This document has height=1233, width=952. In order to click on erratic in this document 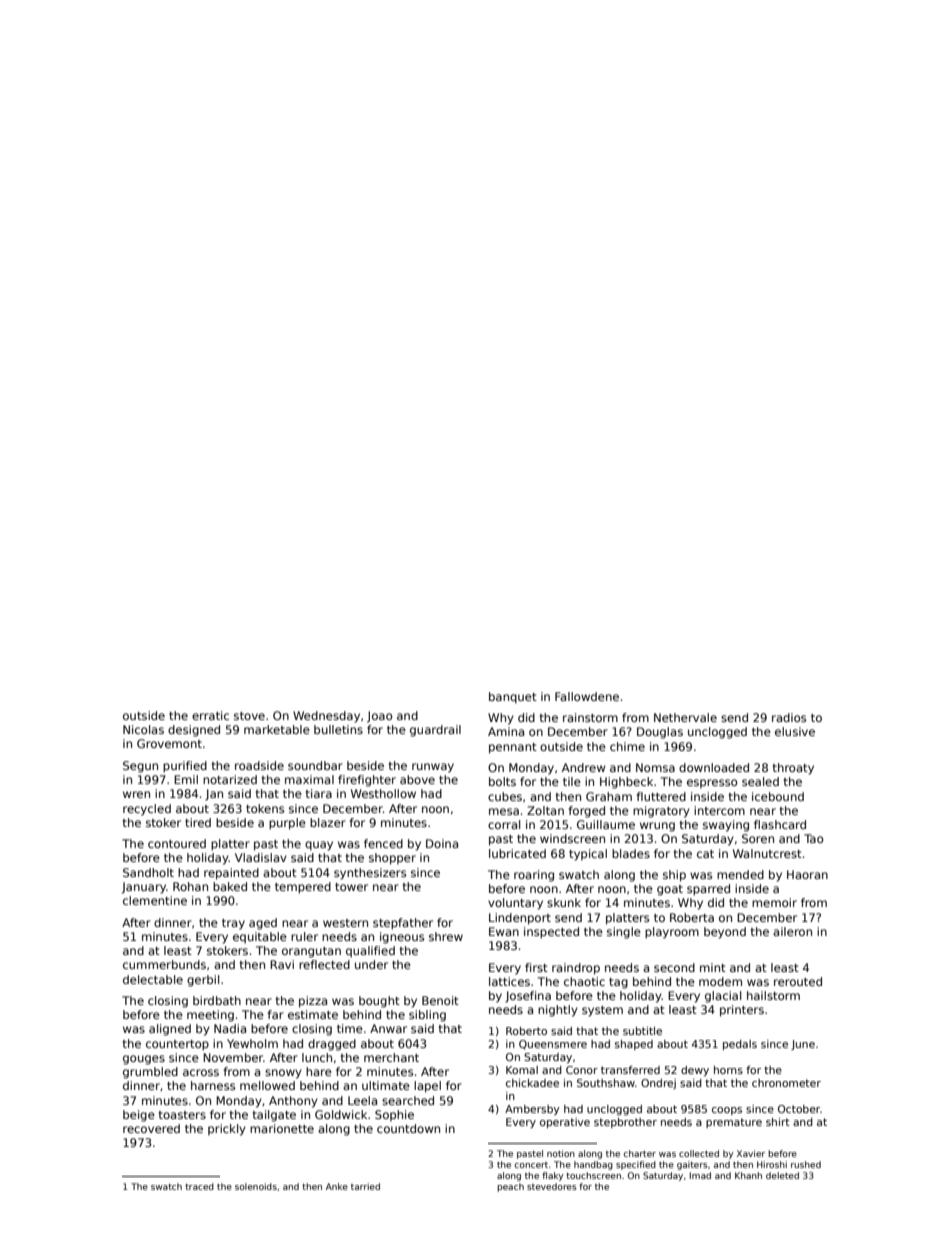, I will do `click(210, 715)`.
